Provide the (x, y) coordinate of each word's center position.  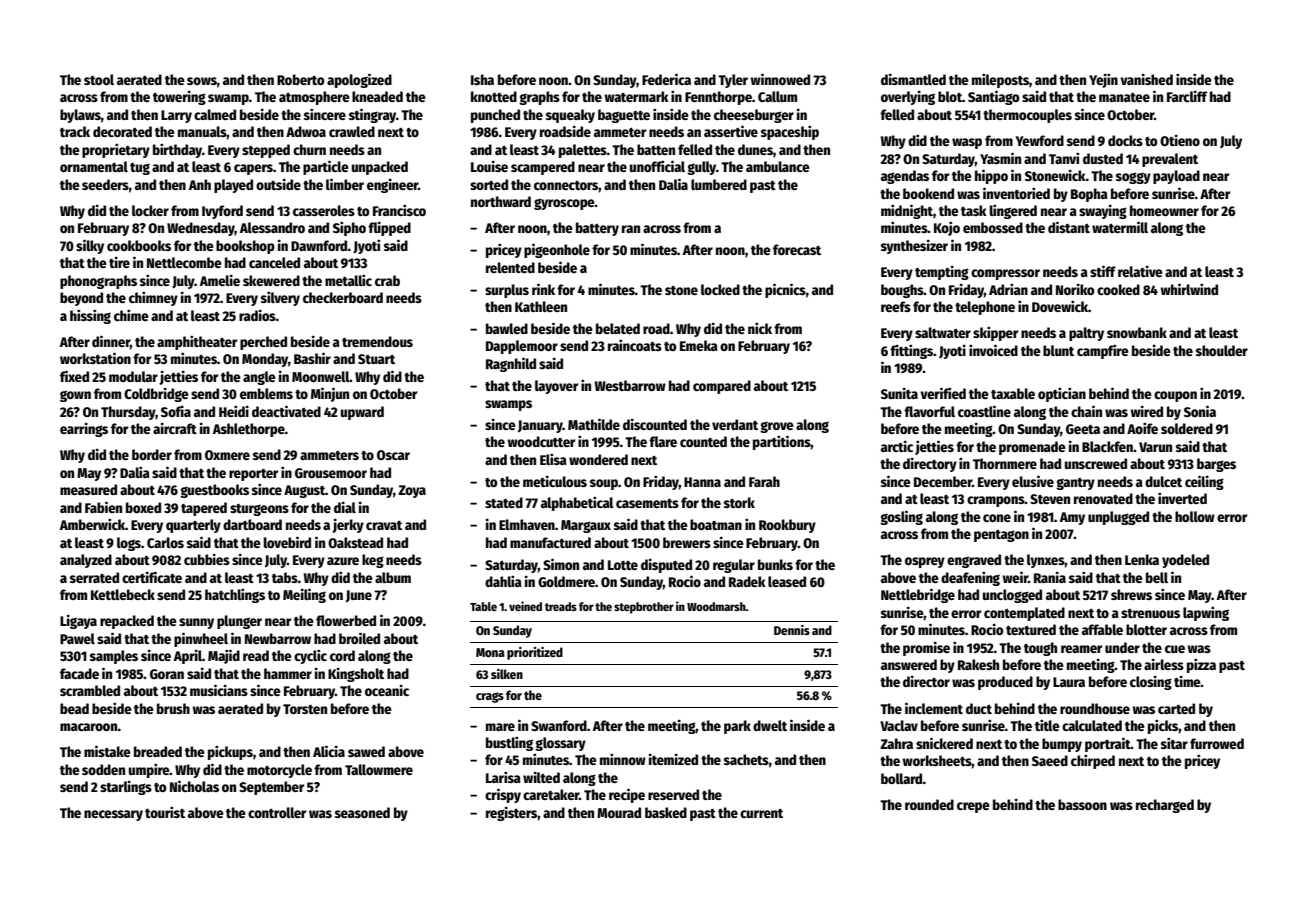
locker (150, 210)
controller (277, 812)
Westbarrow (630, 385)
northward (501, 201)
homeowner (1164, 210)
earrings (84, 429)
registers (511, 813)
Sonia (1200, 411)
